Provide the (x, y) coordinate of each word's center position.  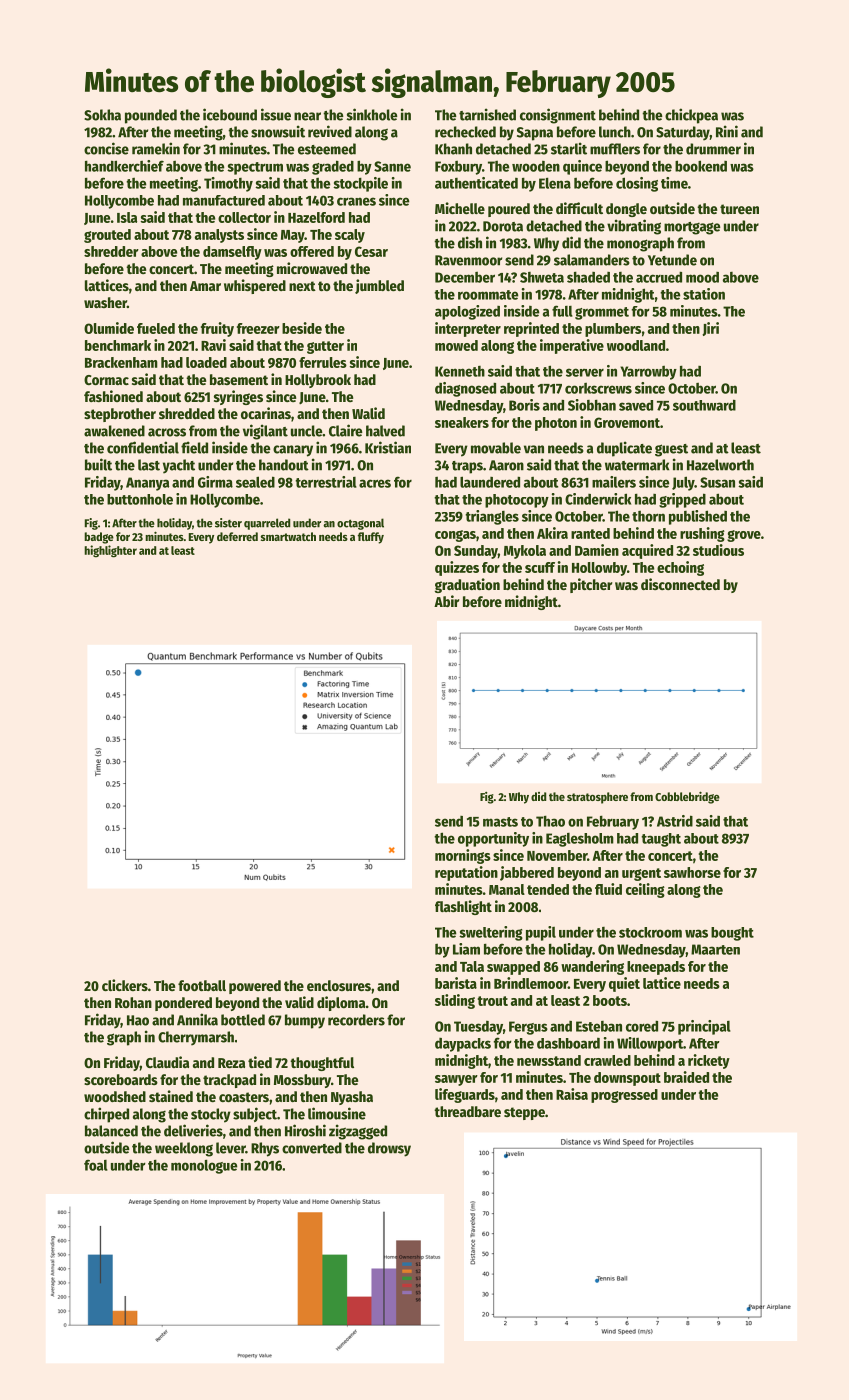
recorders (356, 1020)
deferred (237, 536)
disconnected (680, 584)
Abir (446, 601)
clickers (125, 985)
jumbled (379, 286)
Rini (727, 131)
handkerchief (124, 166)
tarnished (487, 114)
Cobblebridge (687, 797)
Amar (205, 286)
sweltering (491, 933)
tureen (739, 209)
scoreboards (121, 1079)
